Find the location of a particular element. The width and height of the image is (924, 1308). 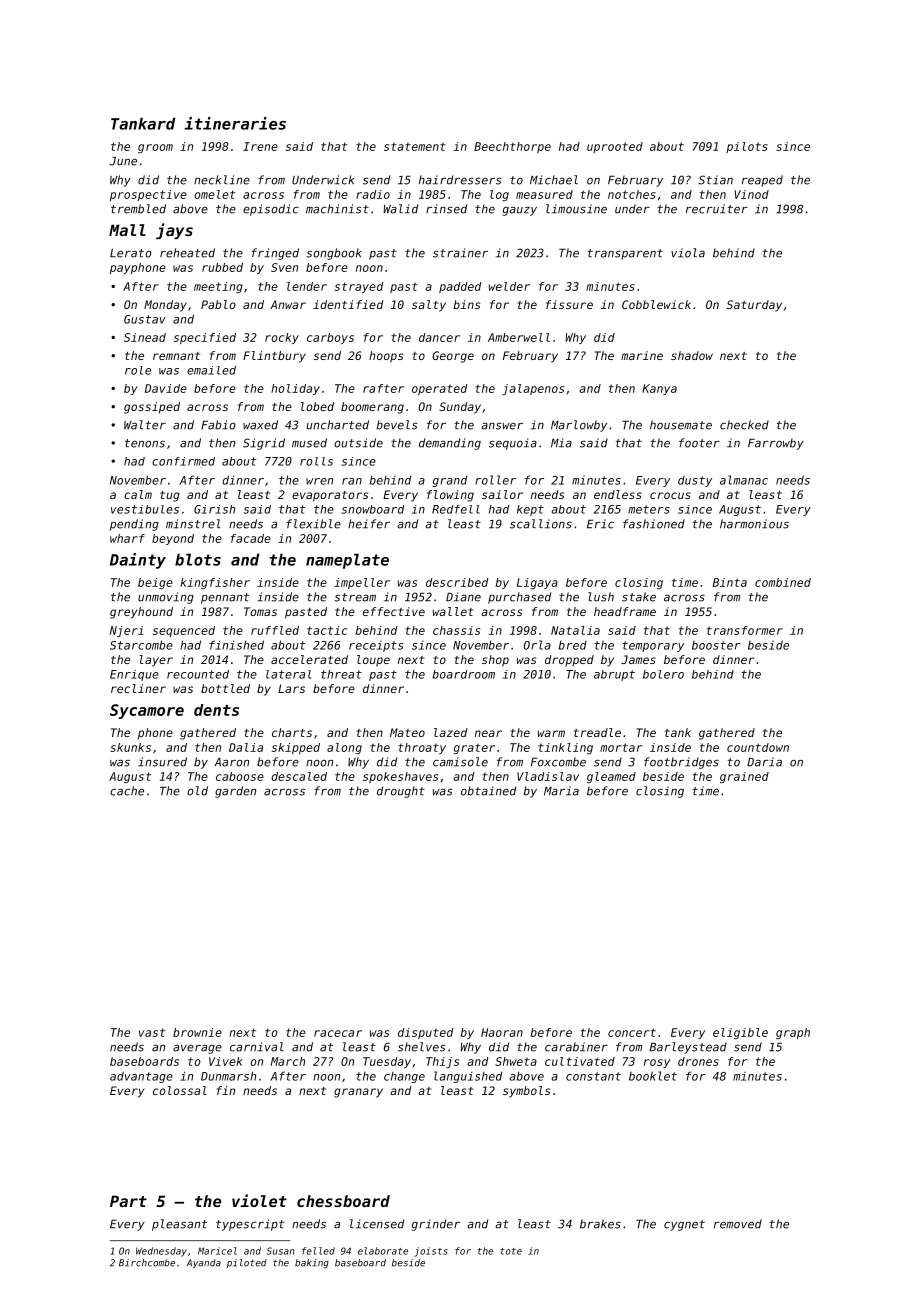

Farrowby is located at coordinates (776, 444).
